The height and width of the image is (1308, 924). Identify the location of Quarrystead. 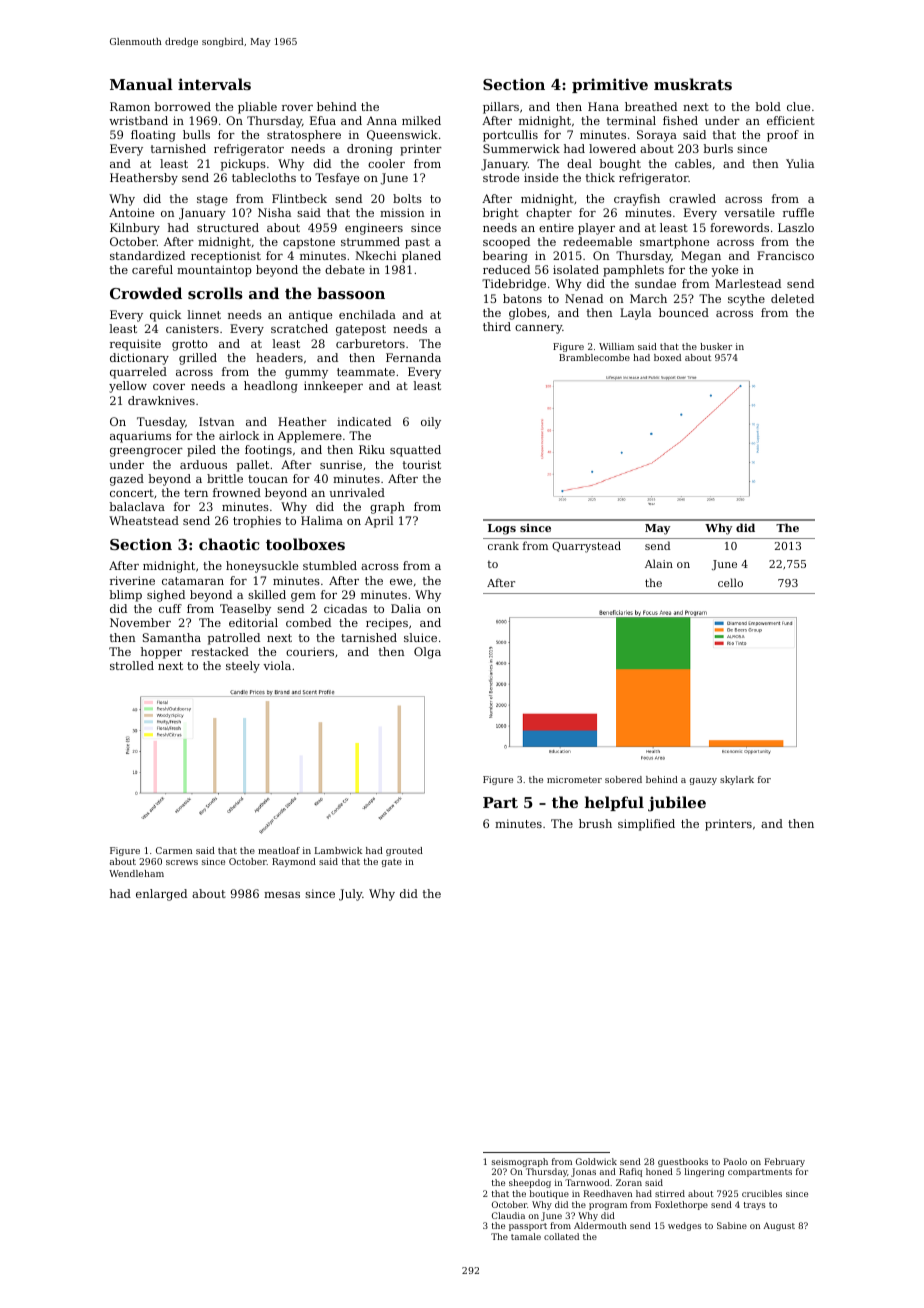
(586, 547).
